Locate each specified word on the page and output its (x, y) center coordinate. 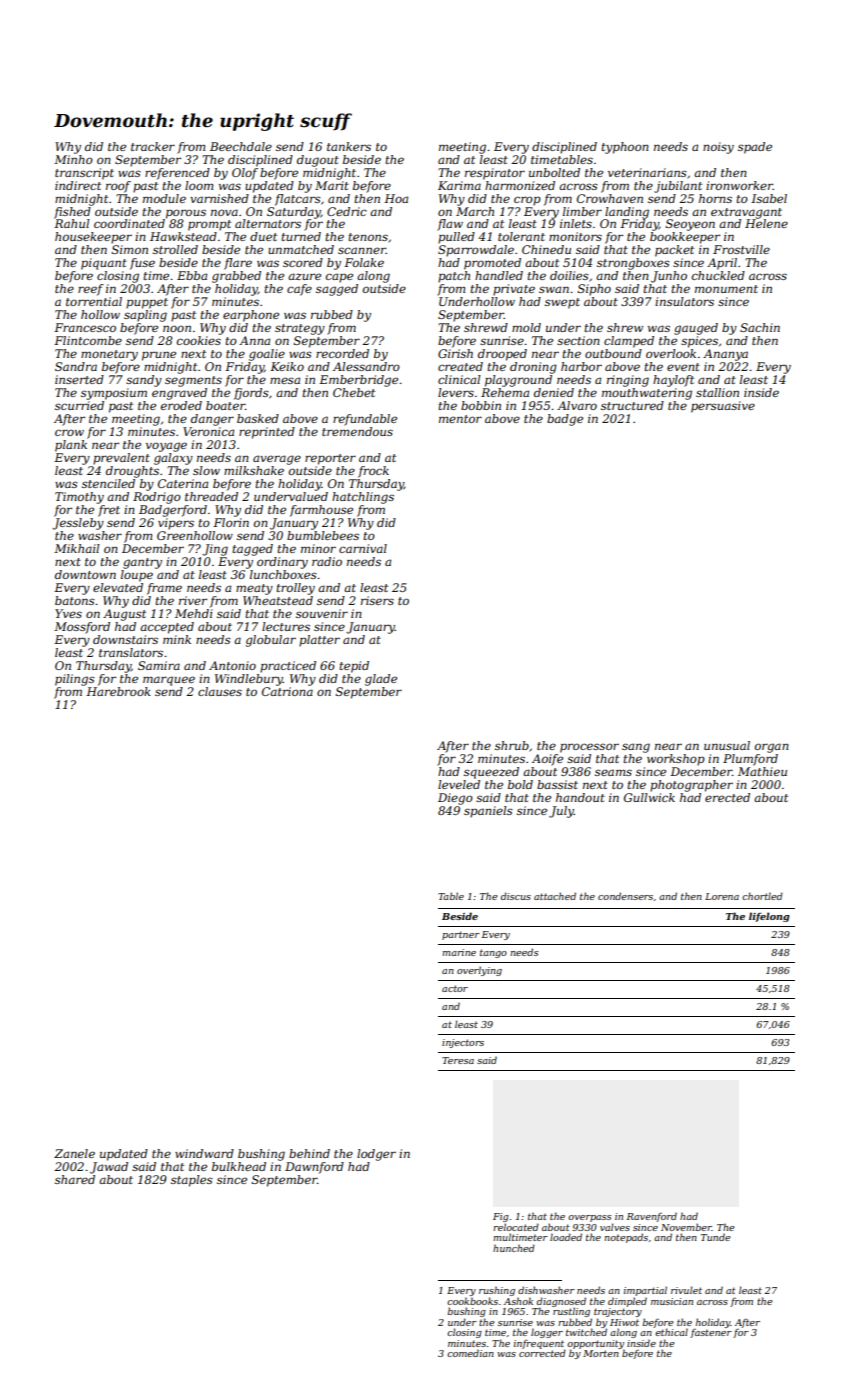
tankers (349, 146)
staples (192, 1181)
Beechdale (241, 146)
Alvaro (577, 405)
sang (636, 748)
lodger (376, 1155)
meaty (254, 589)
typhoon (625, 148)
